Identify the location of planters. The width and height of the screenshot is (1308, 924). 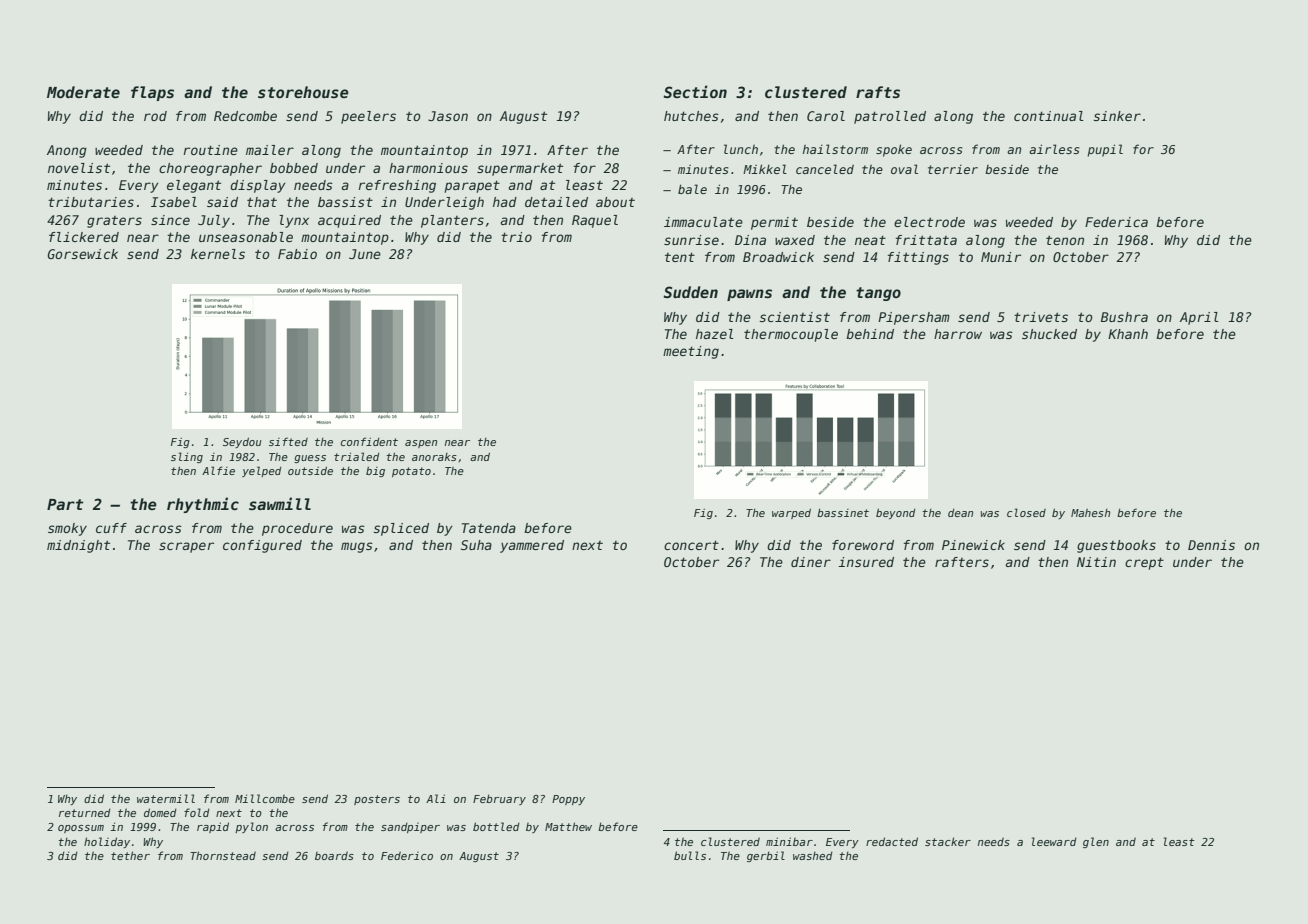
(452, 221).
